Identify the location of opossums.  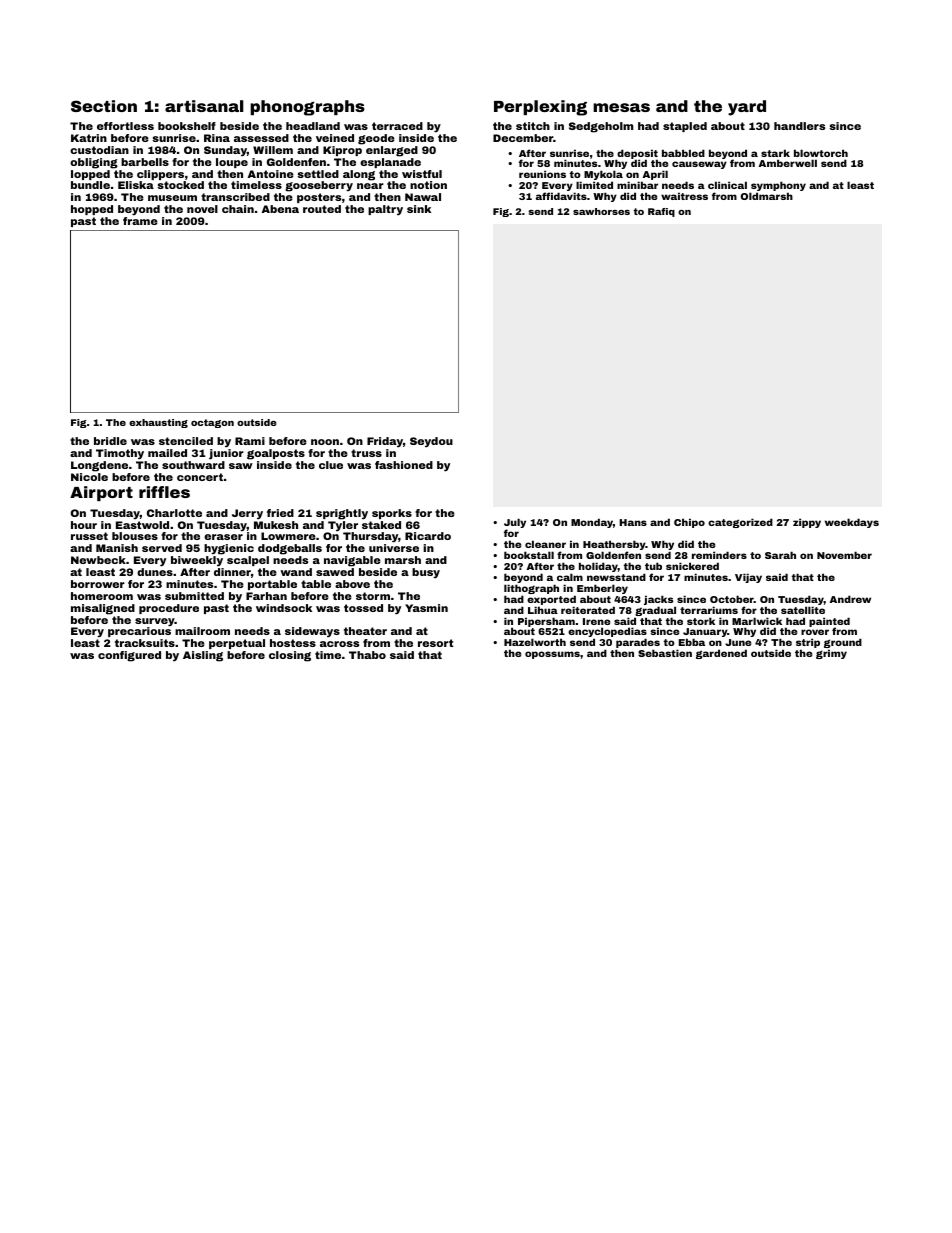
(552, 655).
